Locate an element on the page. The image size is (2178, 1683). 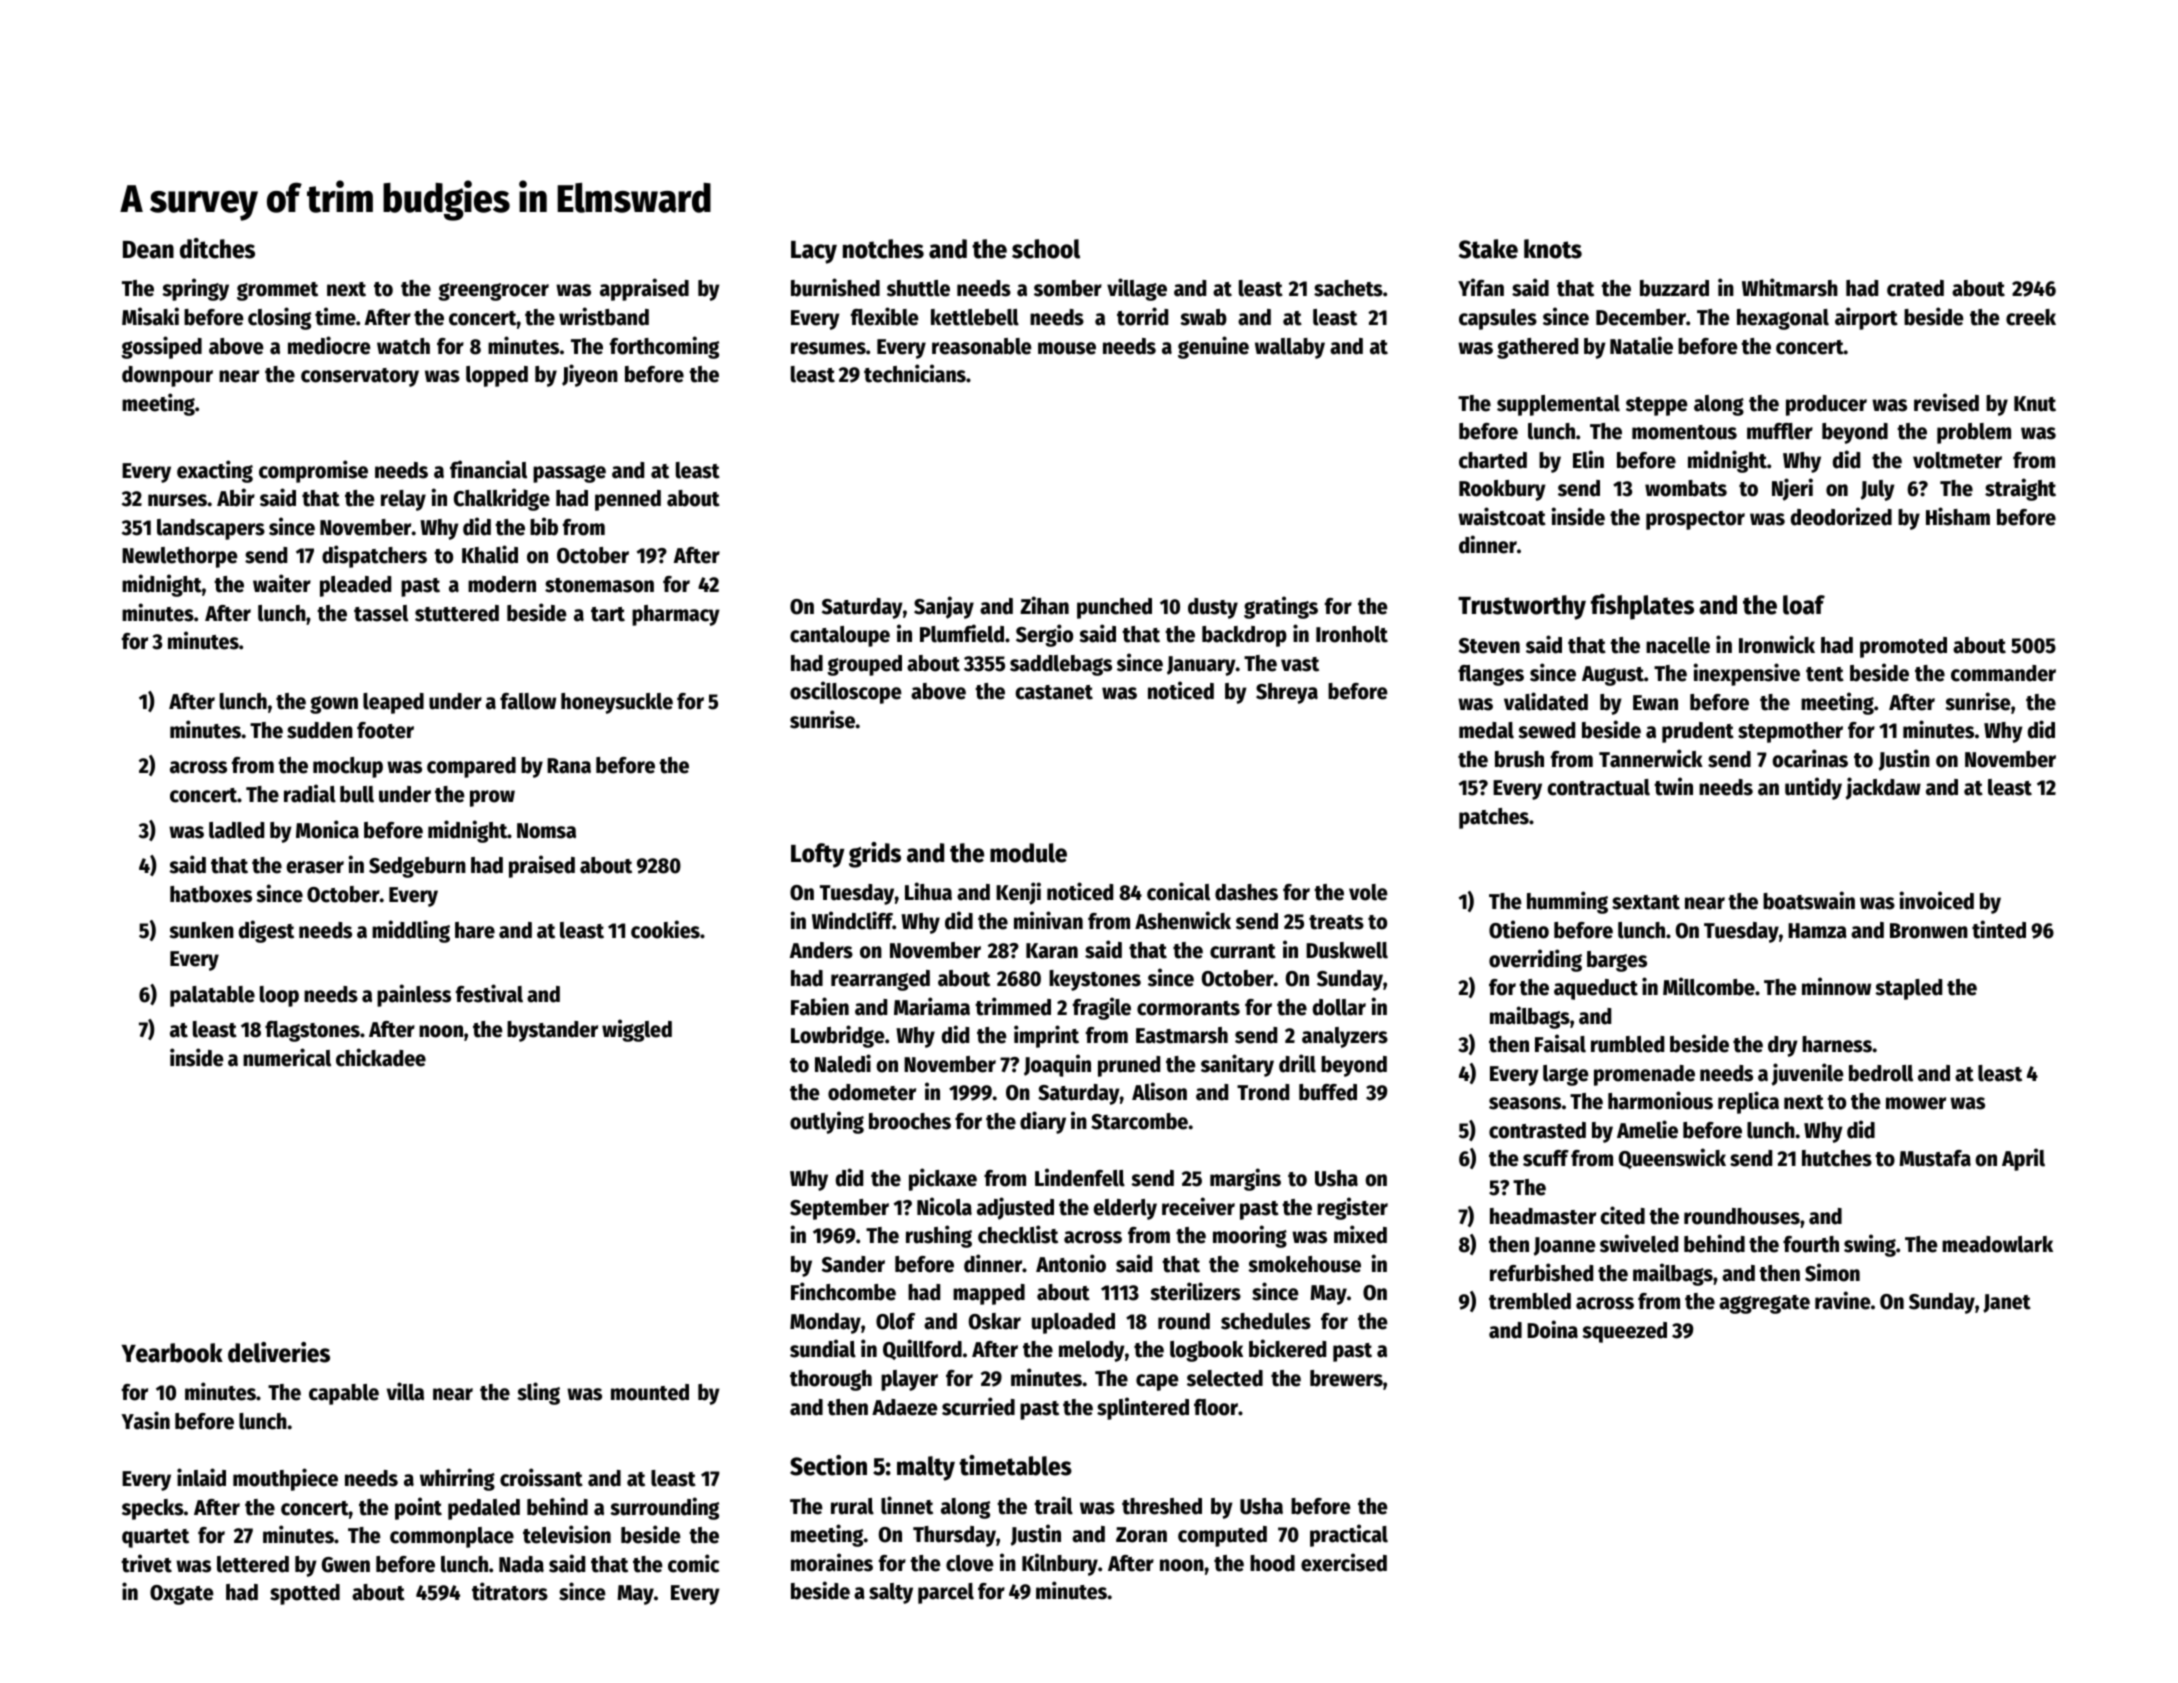
knots is located at coordinates (1553, 249).
